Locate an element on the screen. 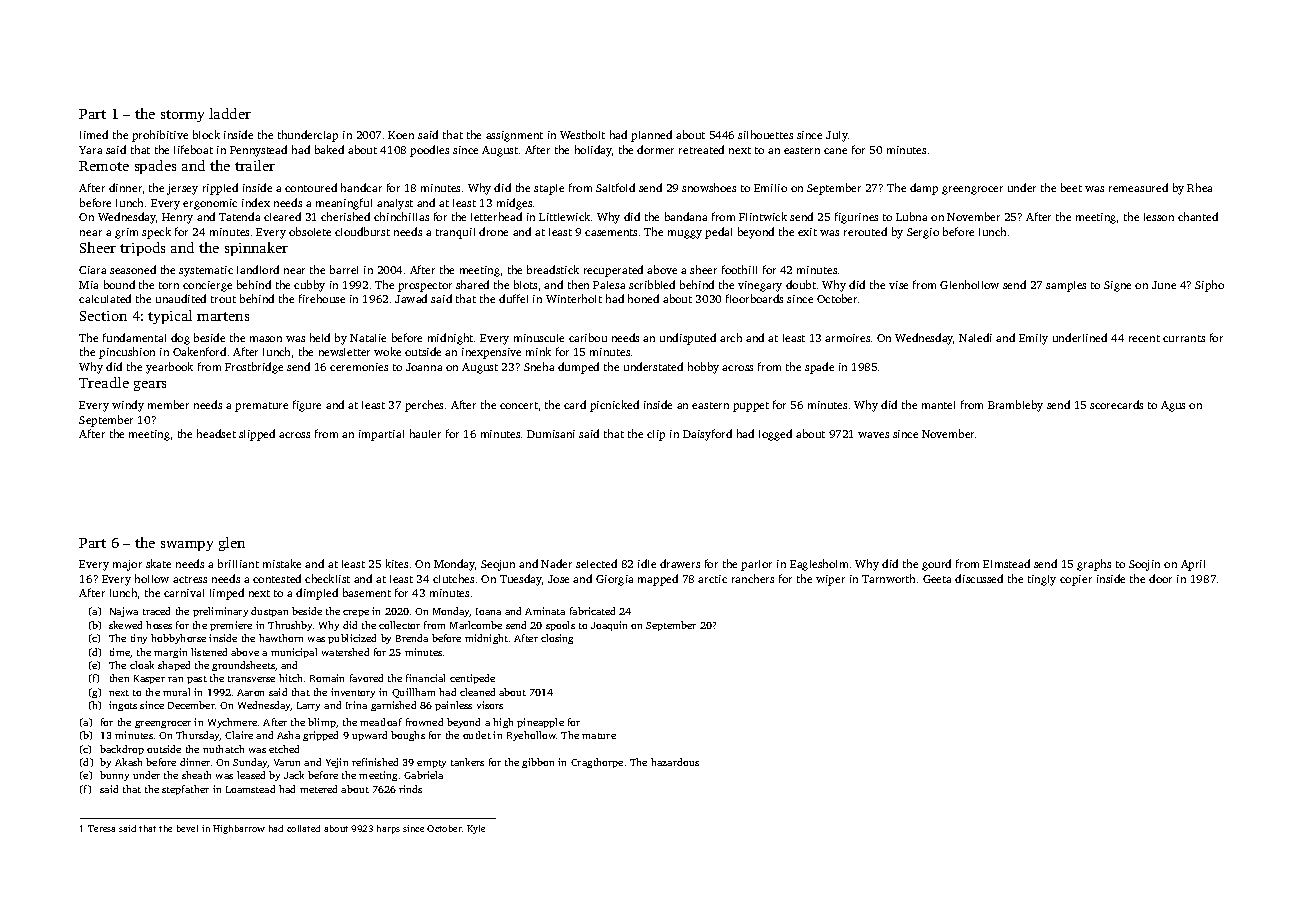  past is located at coordinates (197, 680).
